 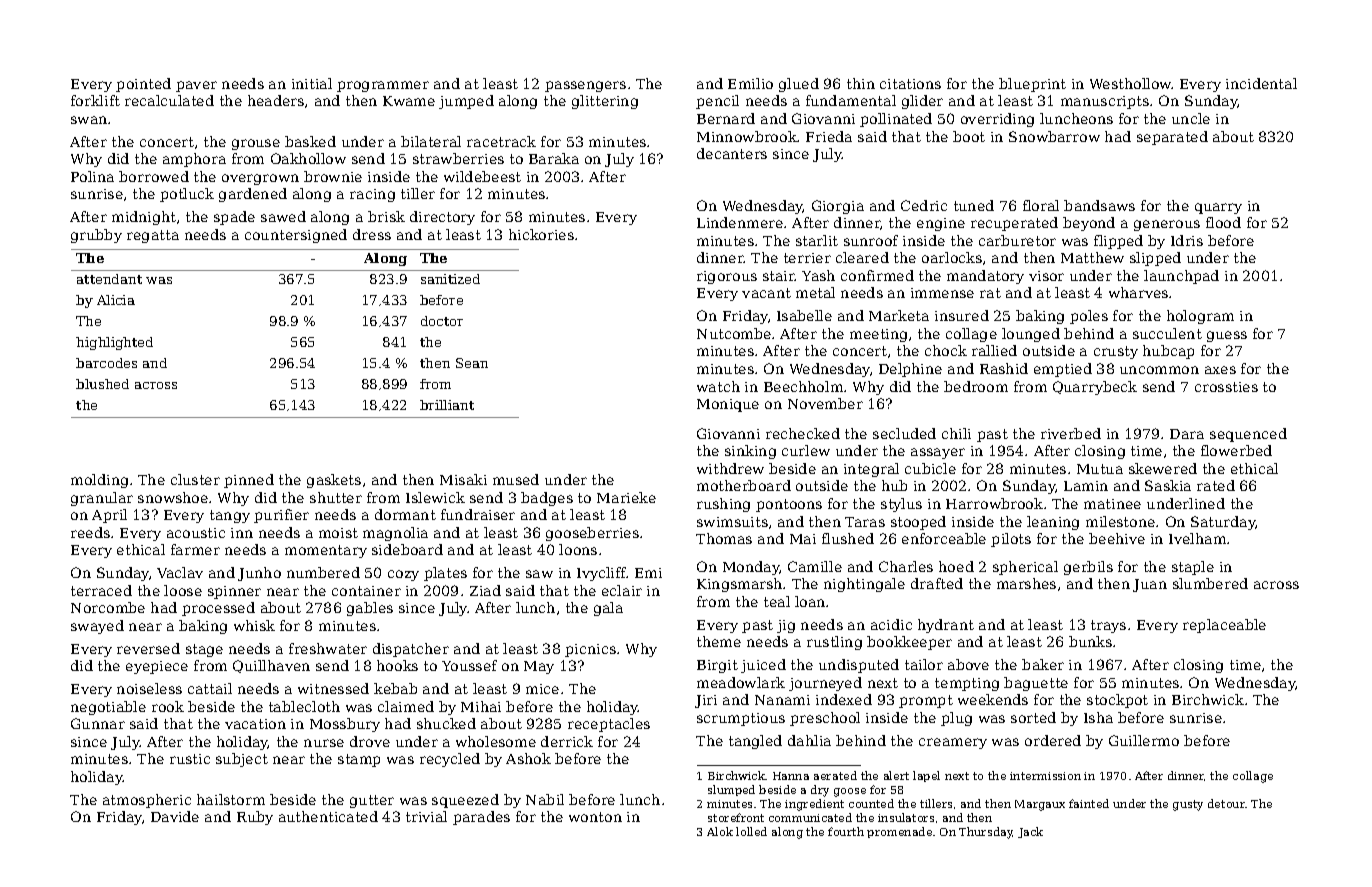 What do you see at coordinates (994, 350) in the image?
I see `rallied` at bounding box center [994, 350].
